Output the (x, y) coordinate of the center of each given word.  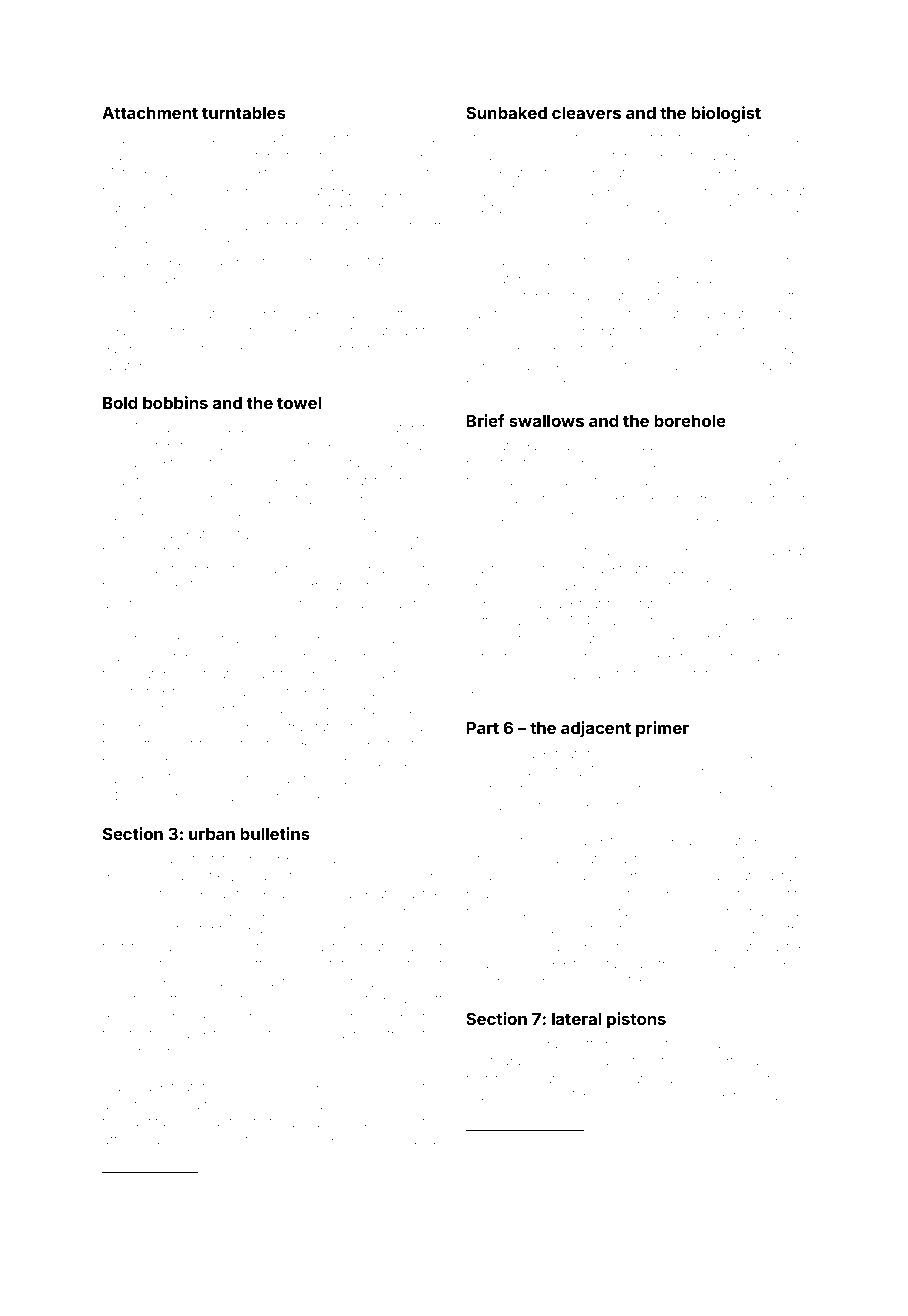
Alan (115, 1087)
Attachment (150, 113)
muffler (587, 1043)
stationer (658, 604)
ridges (485, 896)
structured (195, 569)
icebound (131, 929)
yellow (486, 501)
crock (390, 138)
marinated (411, 1017)
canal (660, 209)
